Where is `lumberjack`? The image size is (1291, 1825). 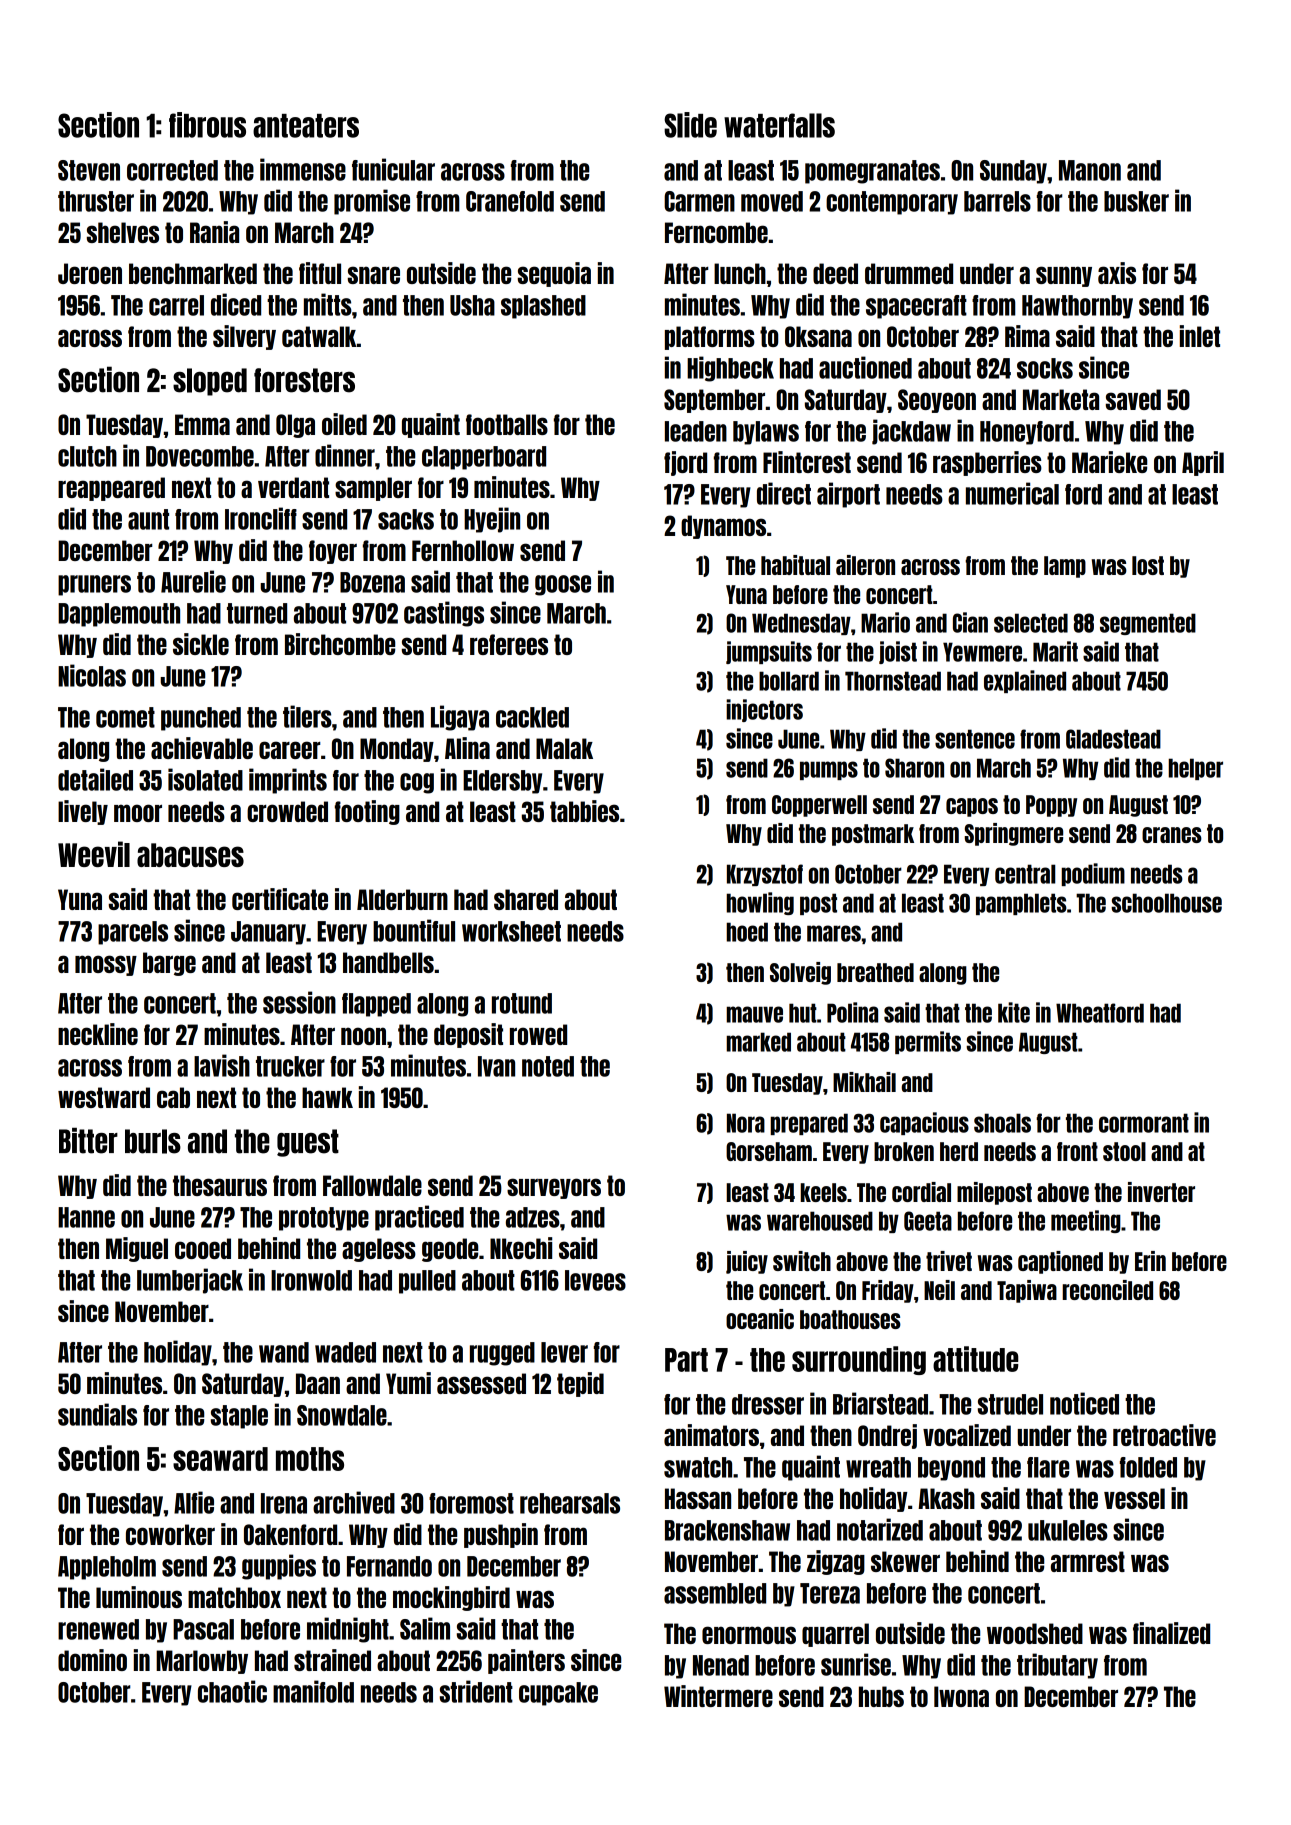
lumberjack is located at coordinates (190, 1281).
